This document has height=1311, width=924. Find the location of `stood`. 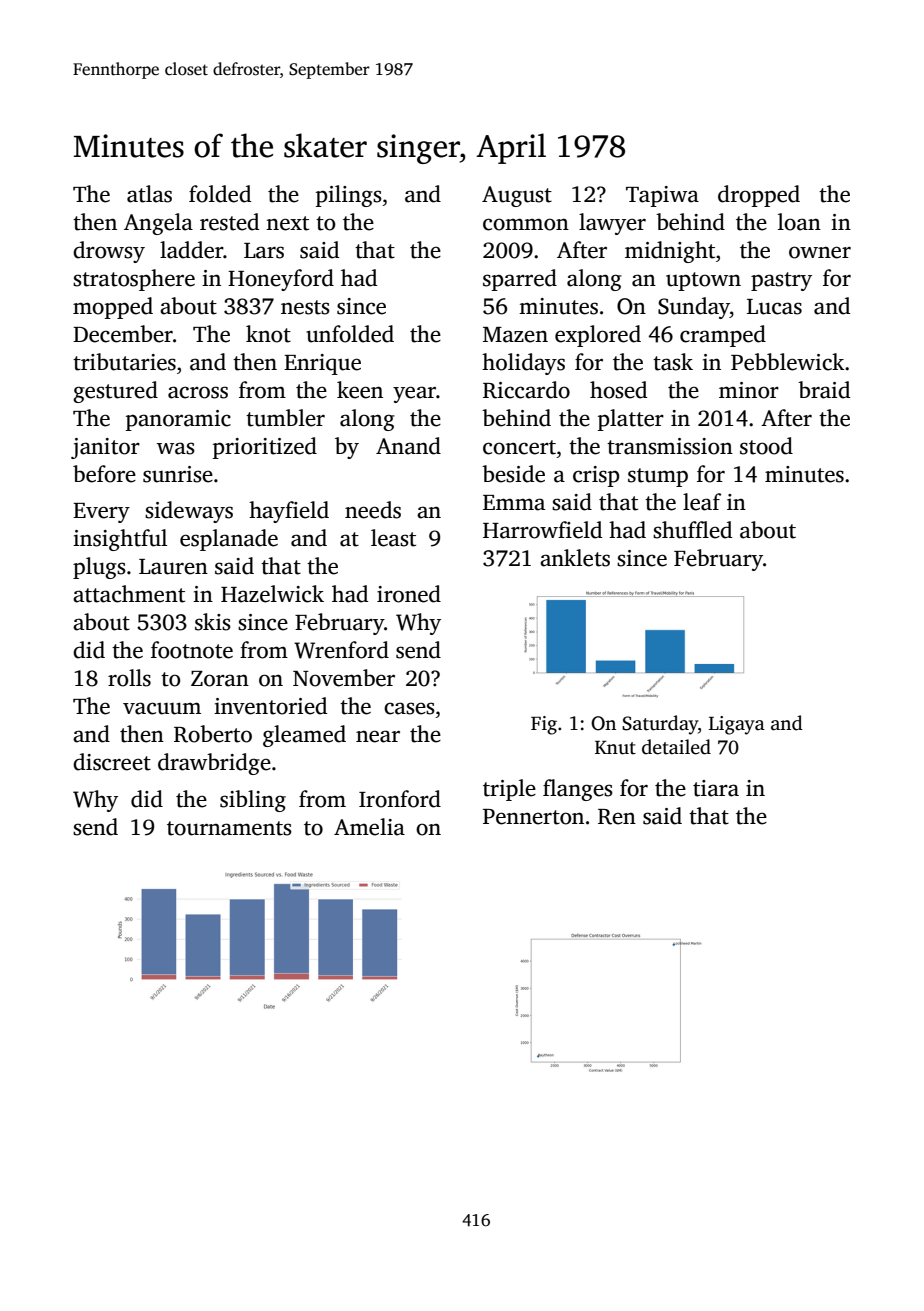

stood is located at coordinates (766, 446).
